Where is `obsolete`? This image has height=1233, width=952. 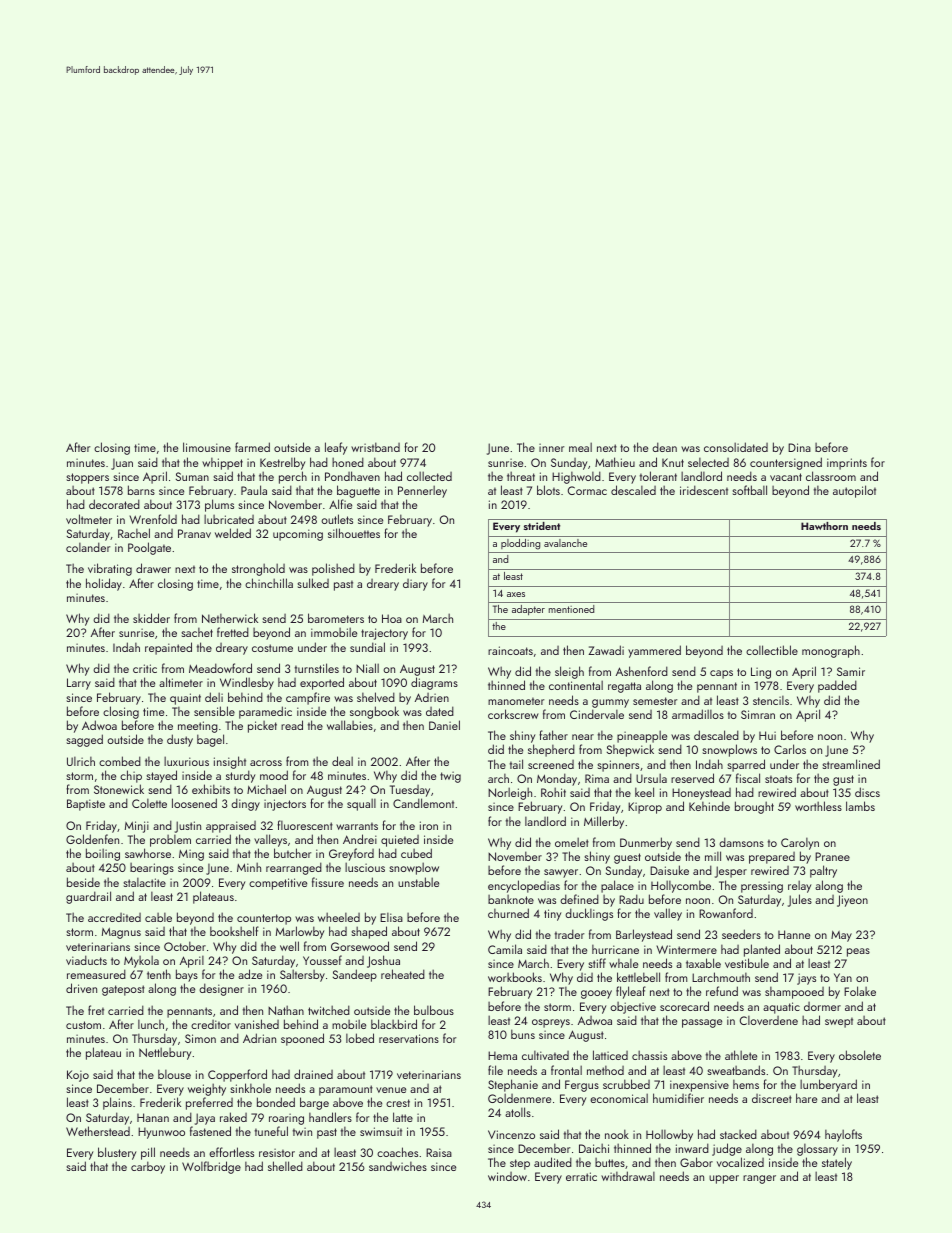 obsolete is located at coordinates (860, 1055).
